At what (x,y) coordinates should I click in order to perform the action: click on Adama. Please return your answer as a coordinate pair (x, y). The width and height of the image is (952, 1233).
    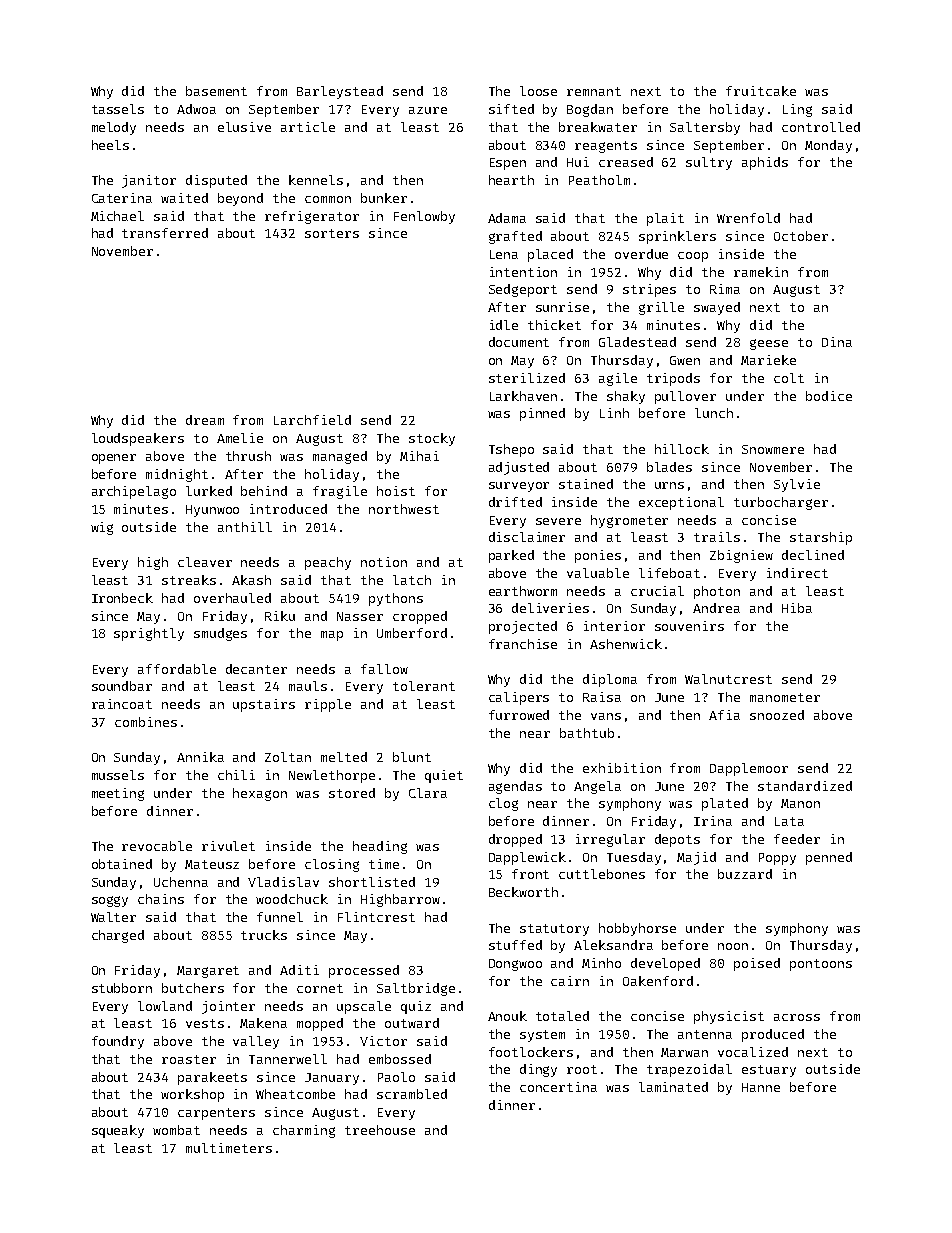
    Looking at the image, I should click on (507, 218).
